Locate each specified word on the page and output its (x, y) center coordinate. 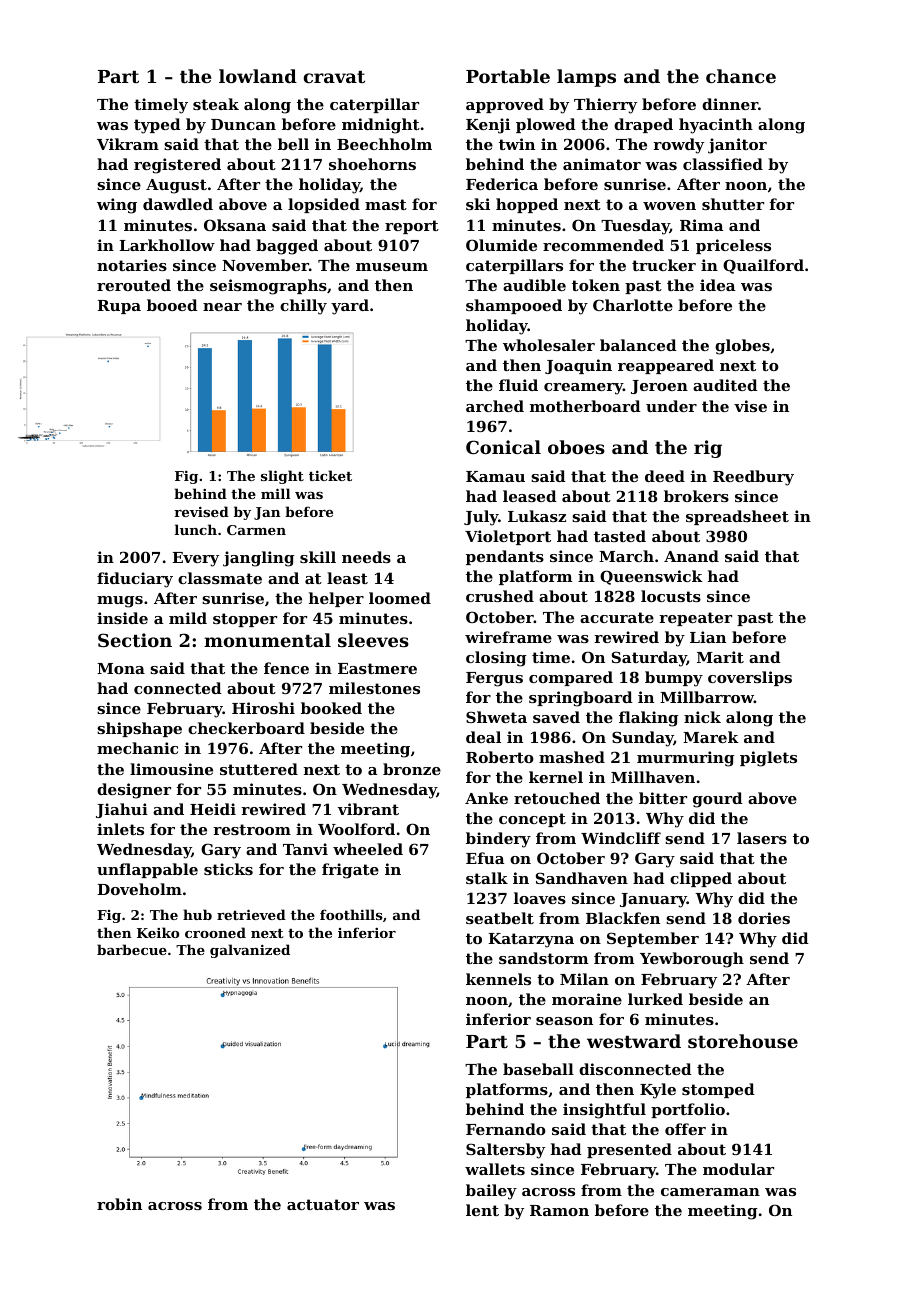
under (671, 406)
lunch (196, 529)
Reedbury (753, 478)
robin (119, 1204)
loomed (400, 598)
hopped (527, 205)
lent (482, 1210)
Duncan (243, 124)
